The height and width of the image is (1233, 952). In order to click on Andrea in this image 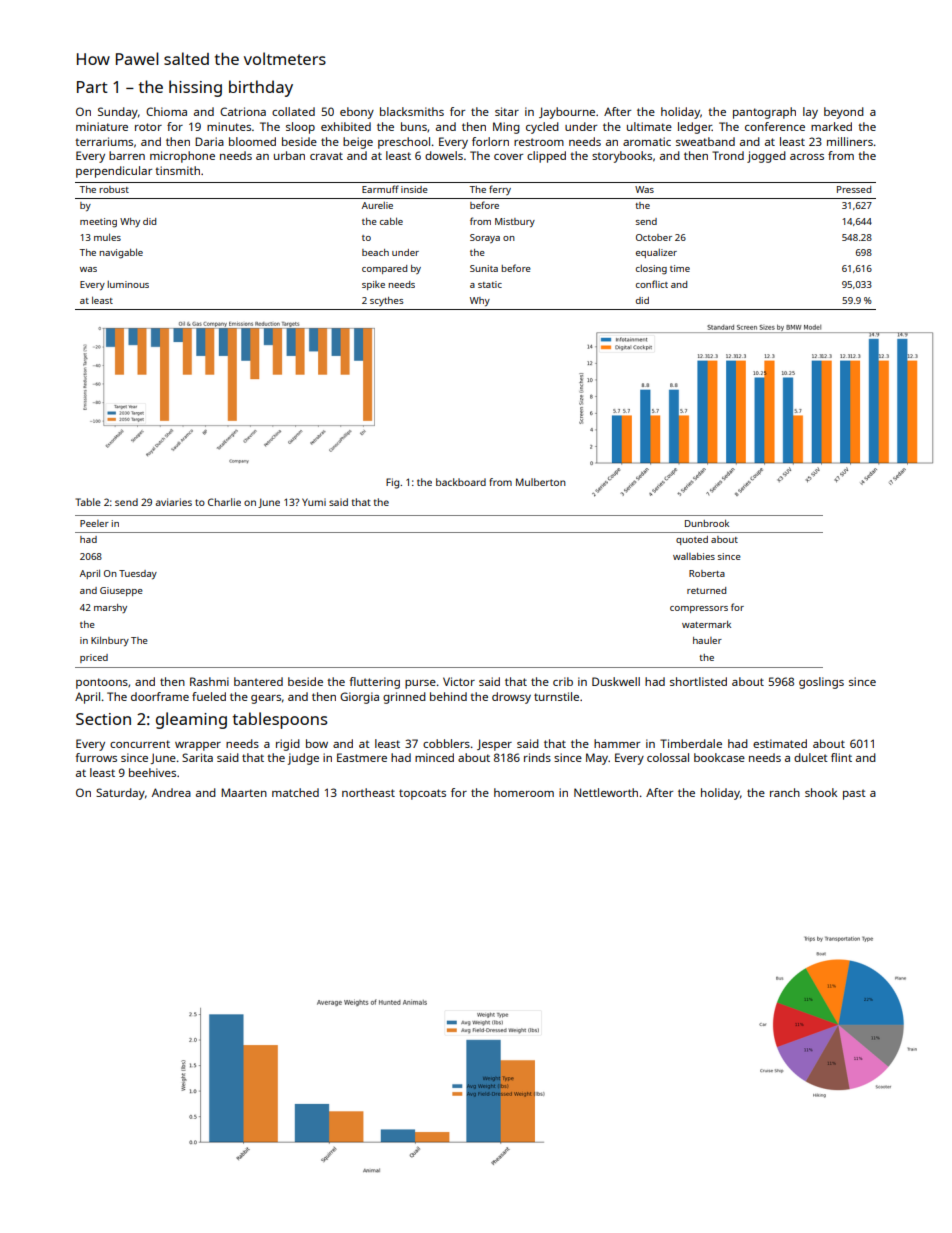, I will do `click(171, 792)`.
